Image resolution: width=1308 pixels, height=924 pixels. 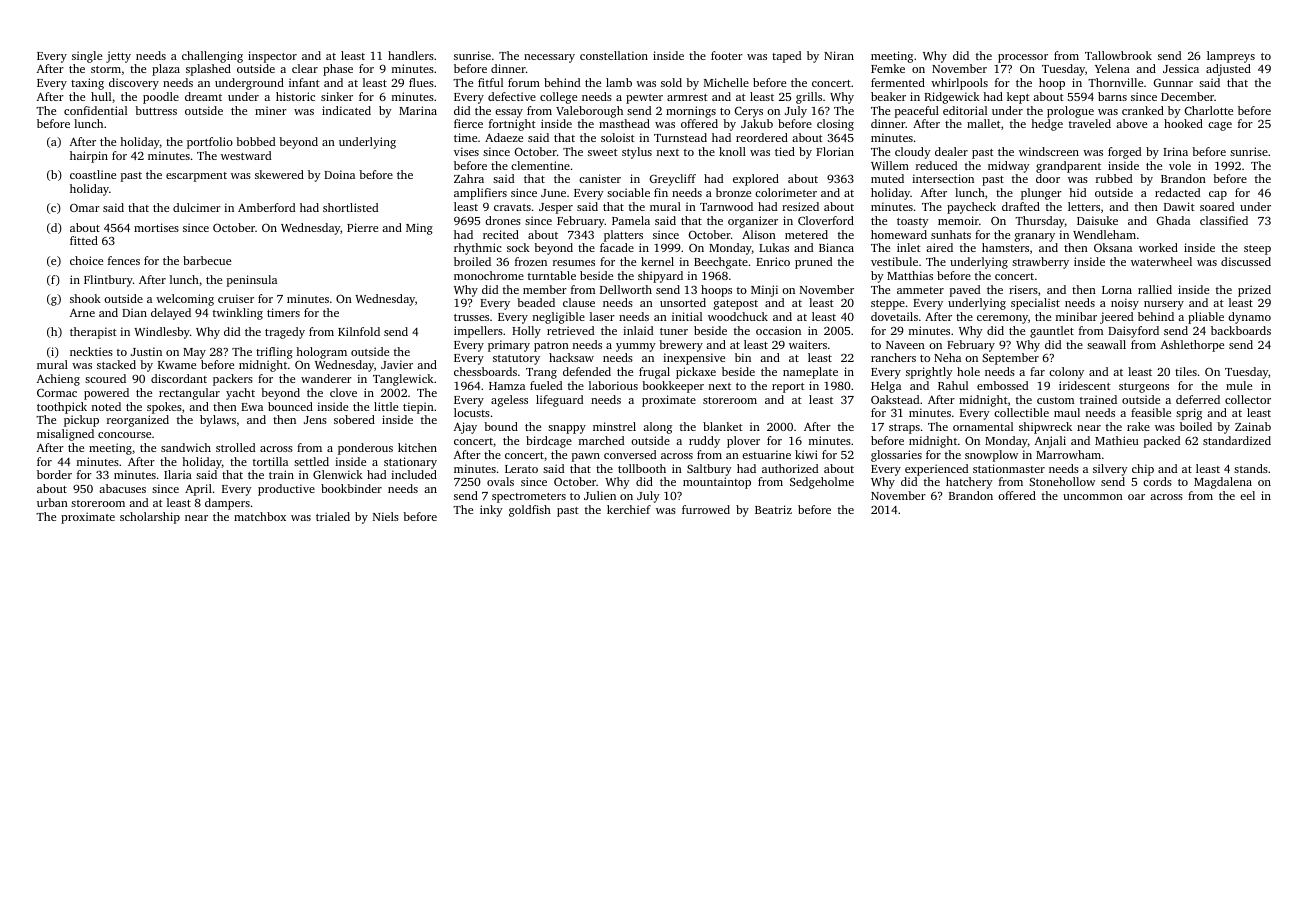 I want to click on handlers, so click(x=411, y=55).
